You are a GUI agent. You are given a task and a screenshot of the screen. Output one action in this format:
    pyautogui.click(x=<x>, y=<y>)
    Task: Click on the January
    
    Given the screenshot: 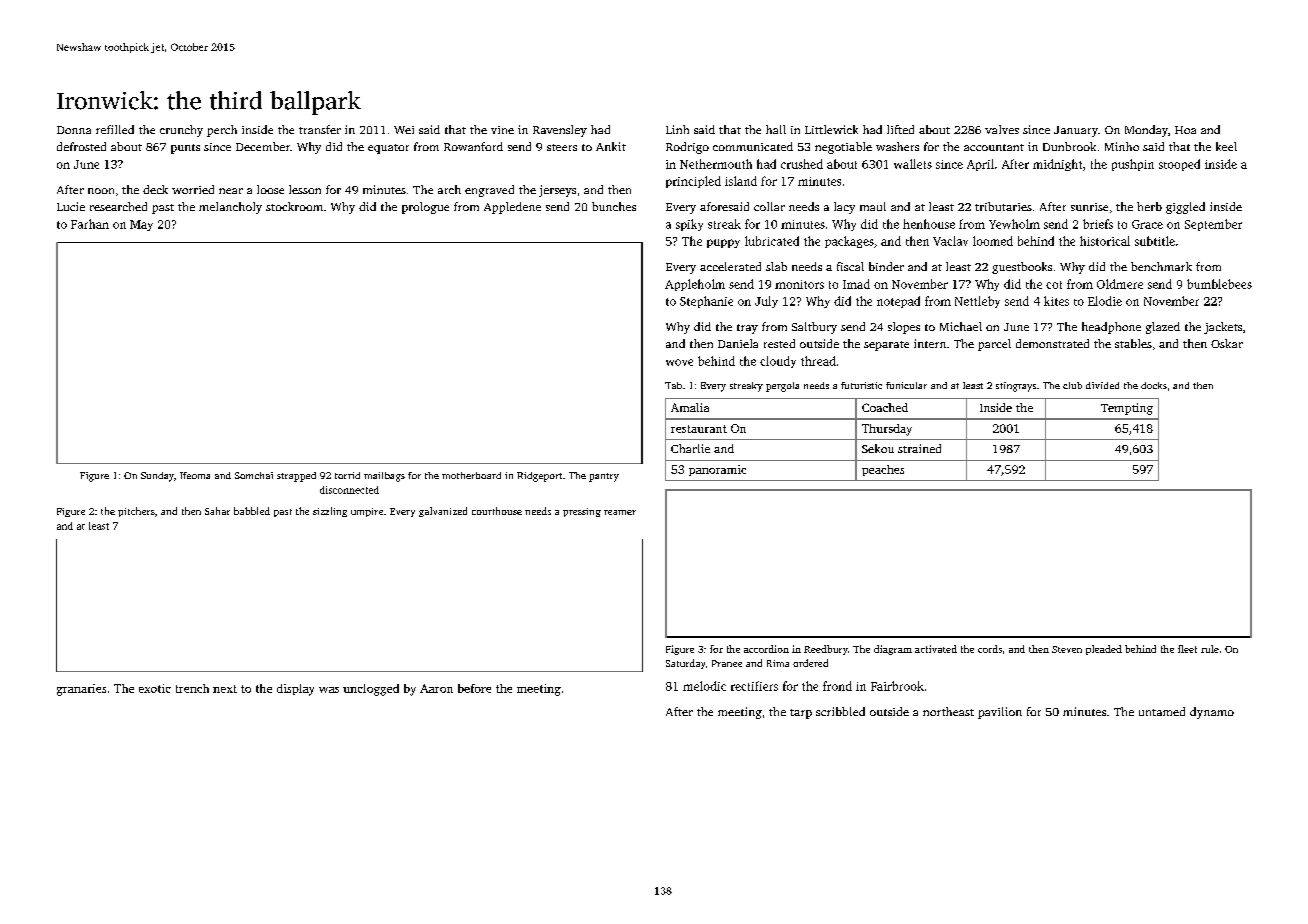 What is the action you would take?
    pyautogui.click(x=1076, y=131)
